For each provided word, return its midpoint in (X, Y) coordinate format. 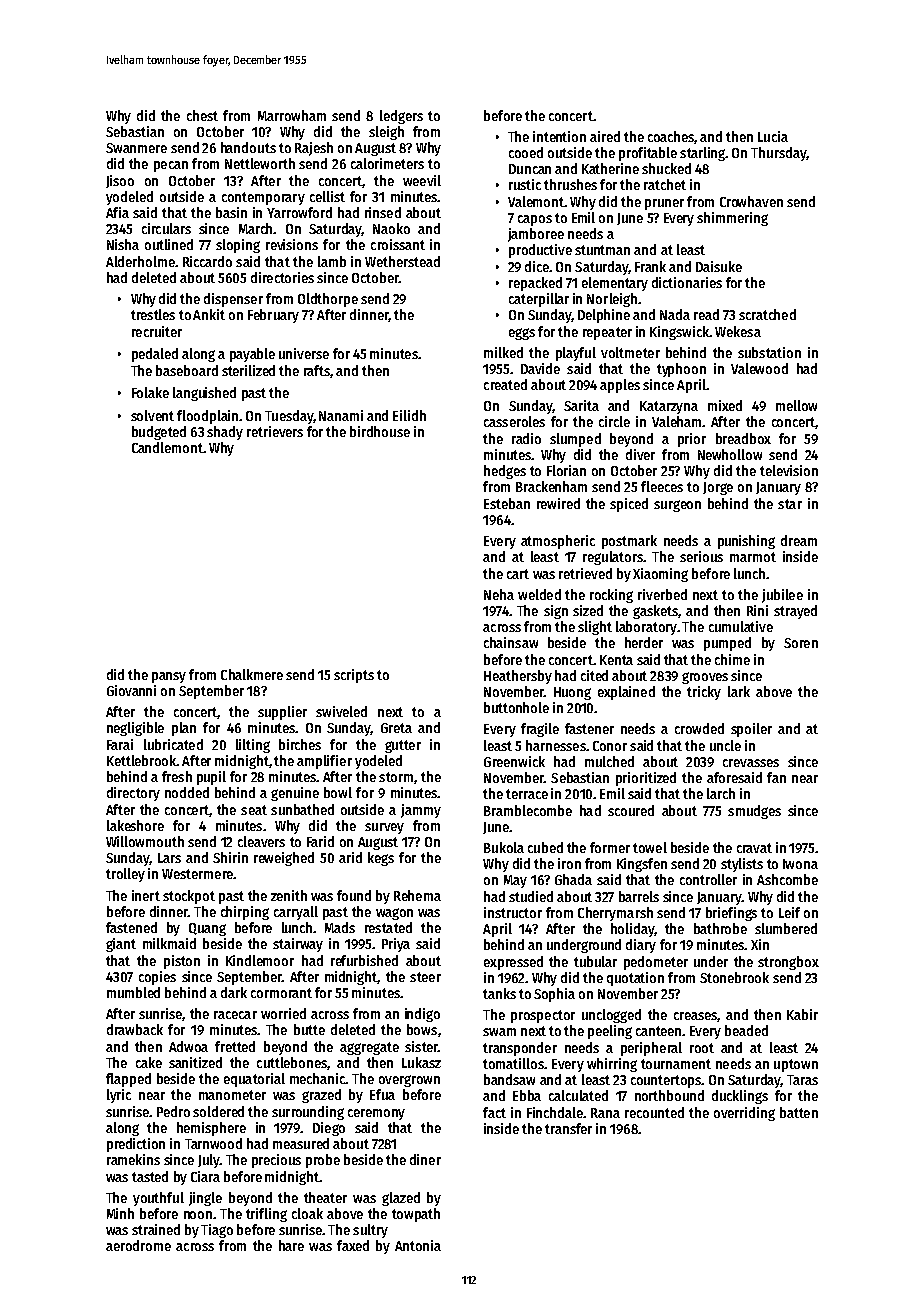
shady (225, 433)
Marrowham (292, 115)
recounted (654, 1112)
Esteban (507, 503)
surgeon (677, 506)
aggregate (369, 1048)
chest (202, 115)
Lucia (773, 136)
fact (494, 1112)
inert (146, 895)
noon (198, 1215)
